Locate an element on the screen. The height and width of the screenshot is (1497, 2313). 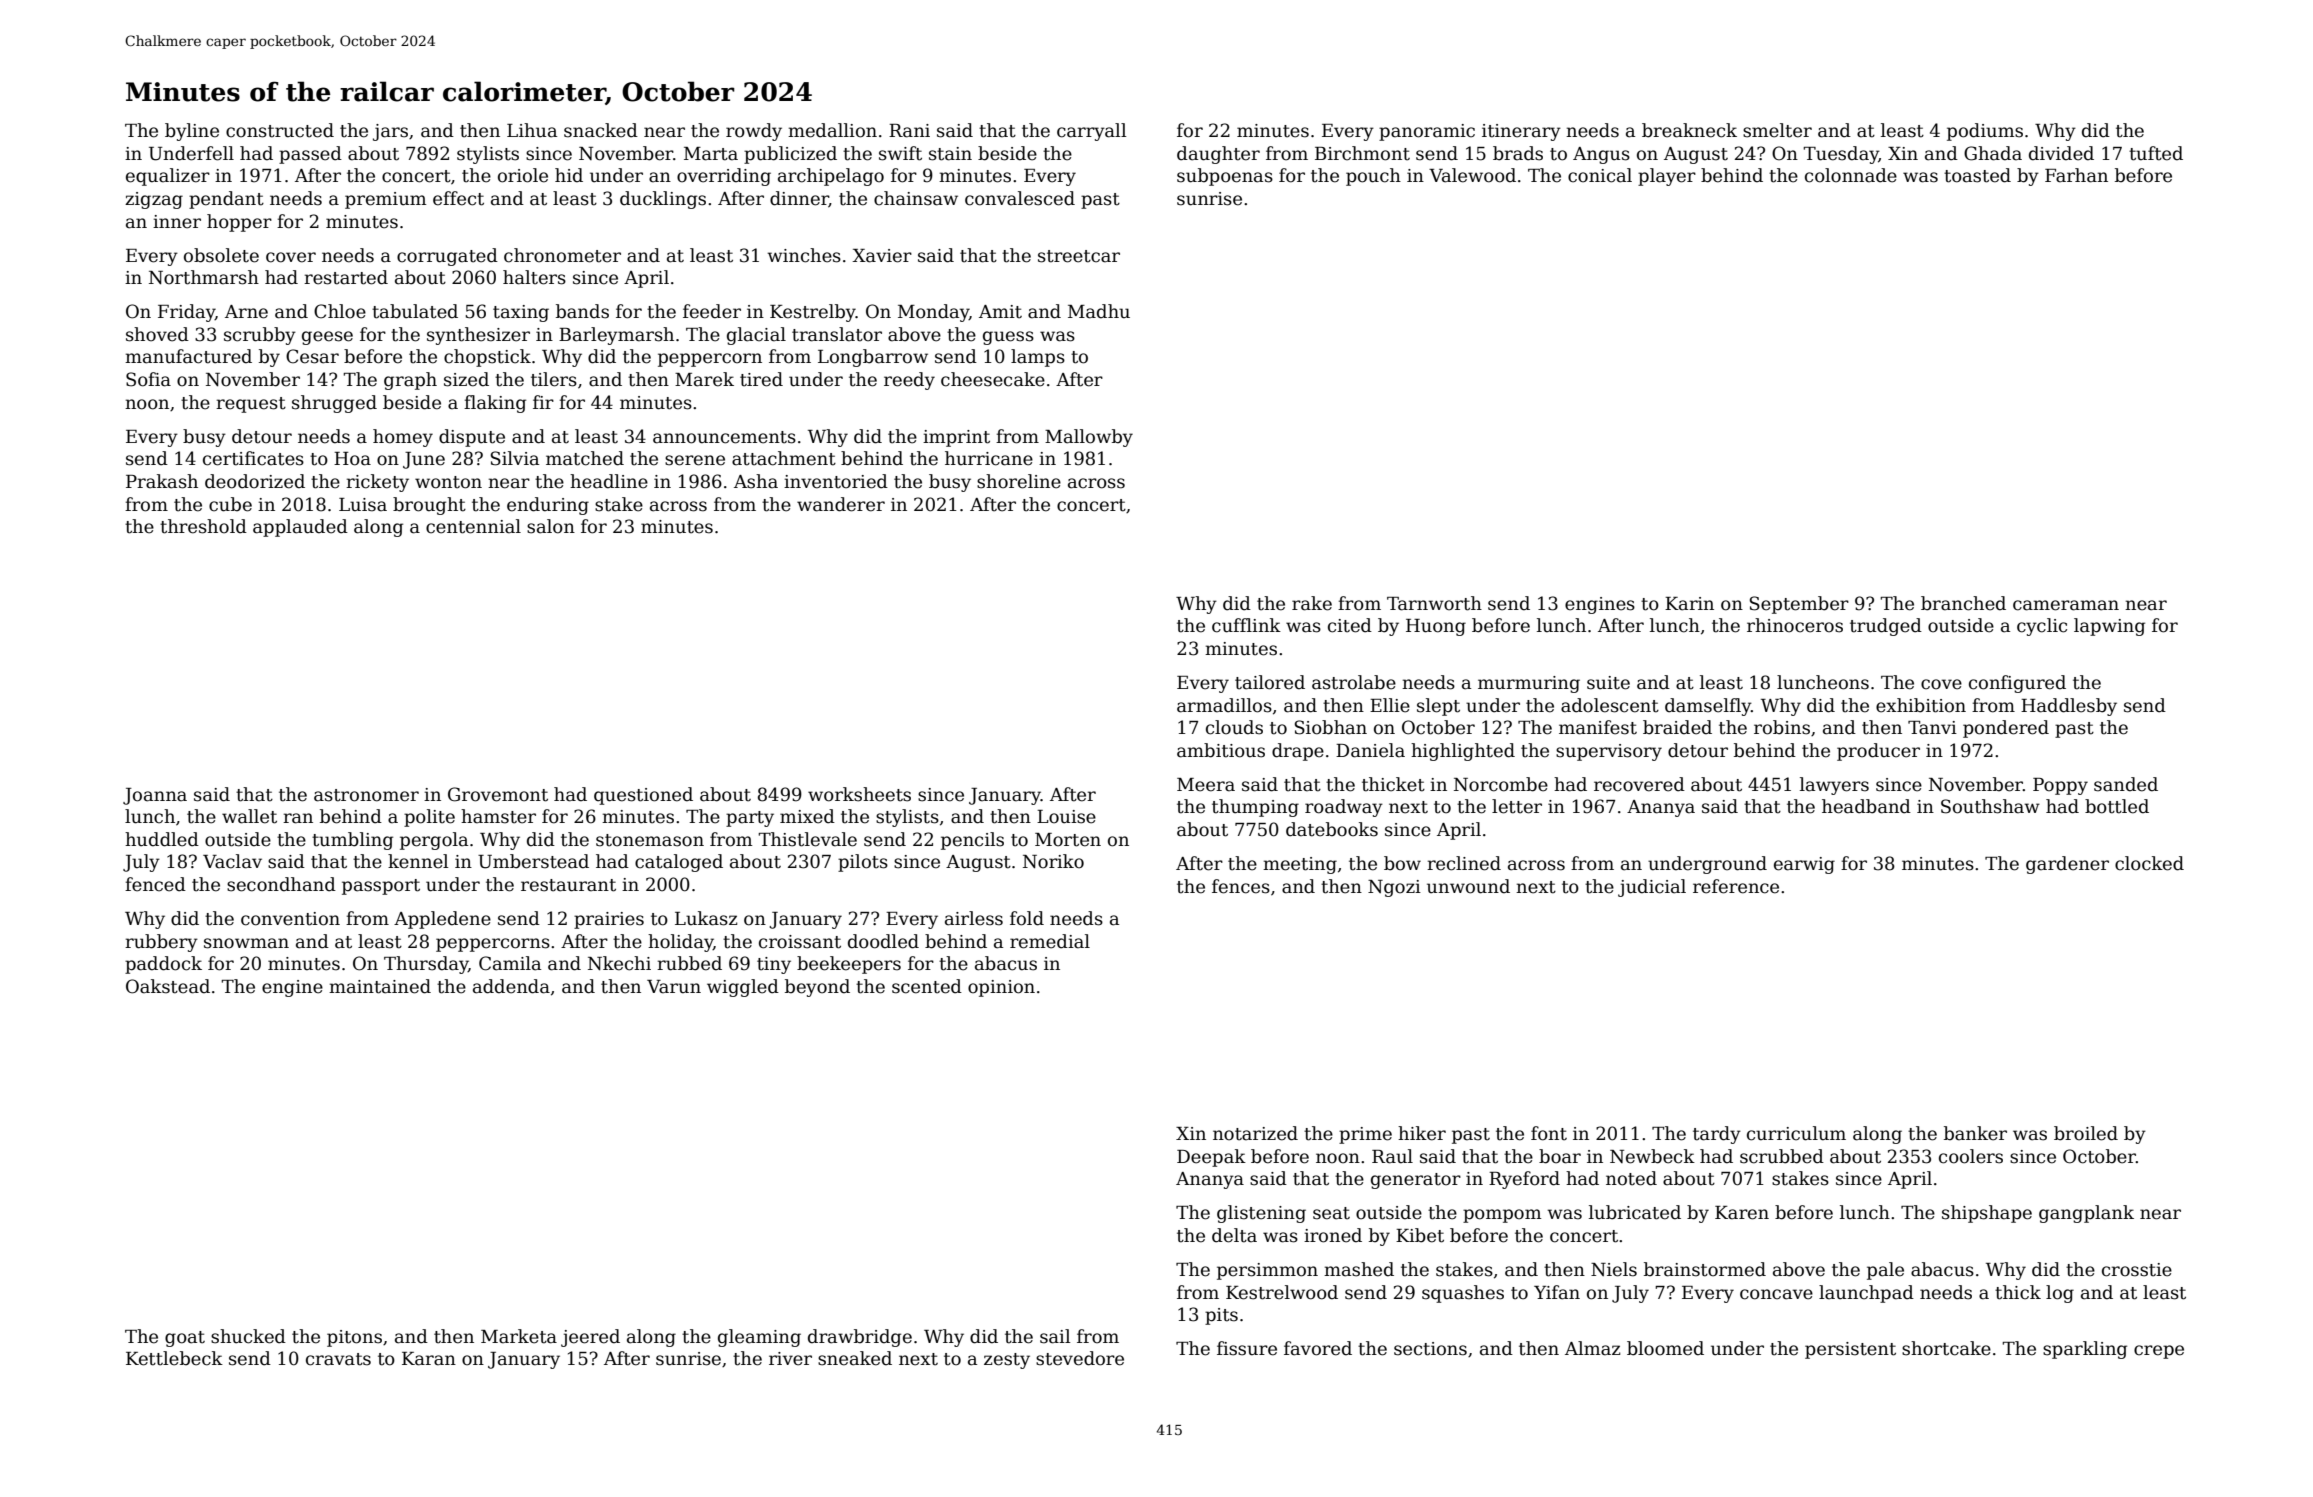
toasted is located at coordinates (1977, 175).
